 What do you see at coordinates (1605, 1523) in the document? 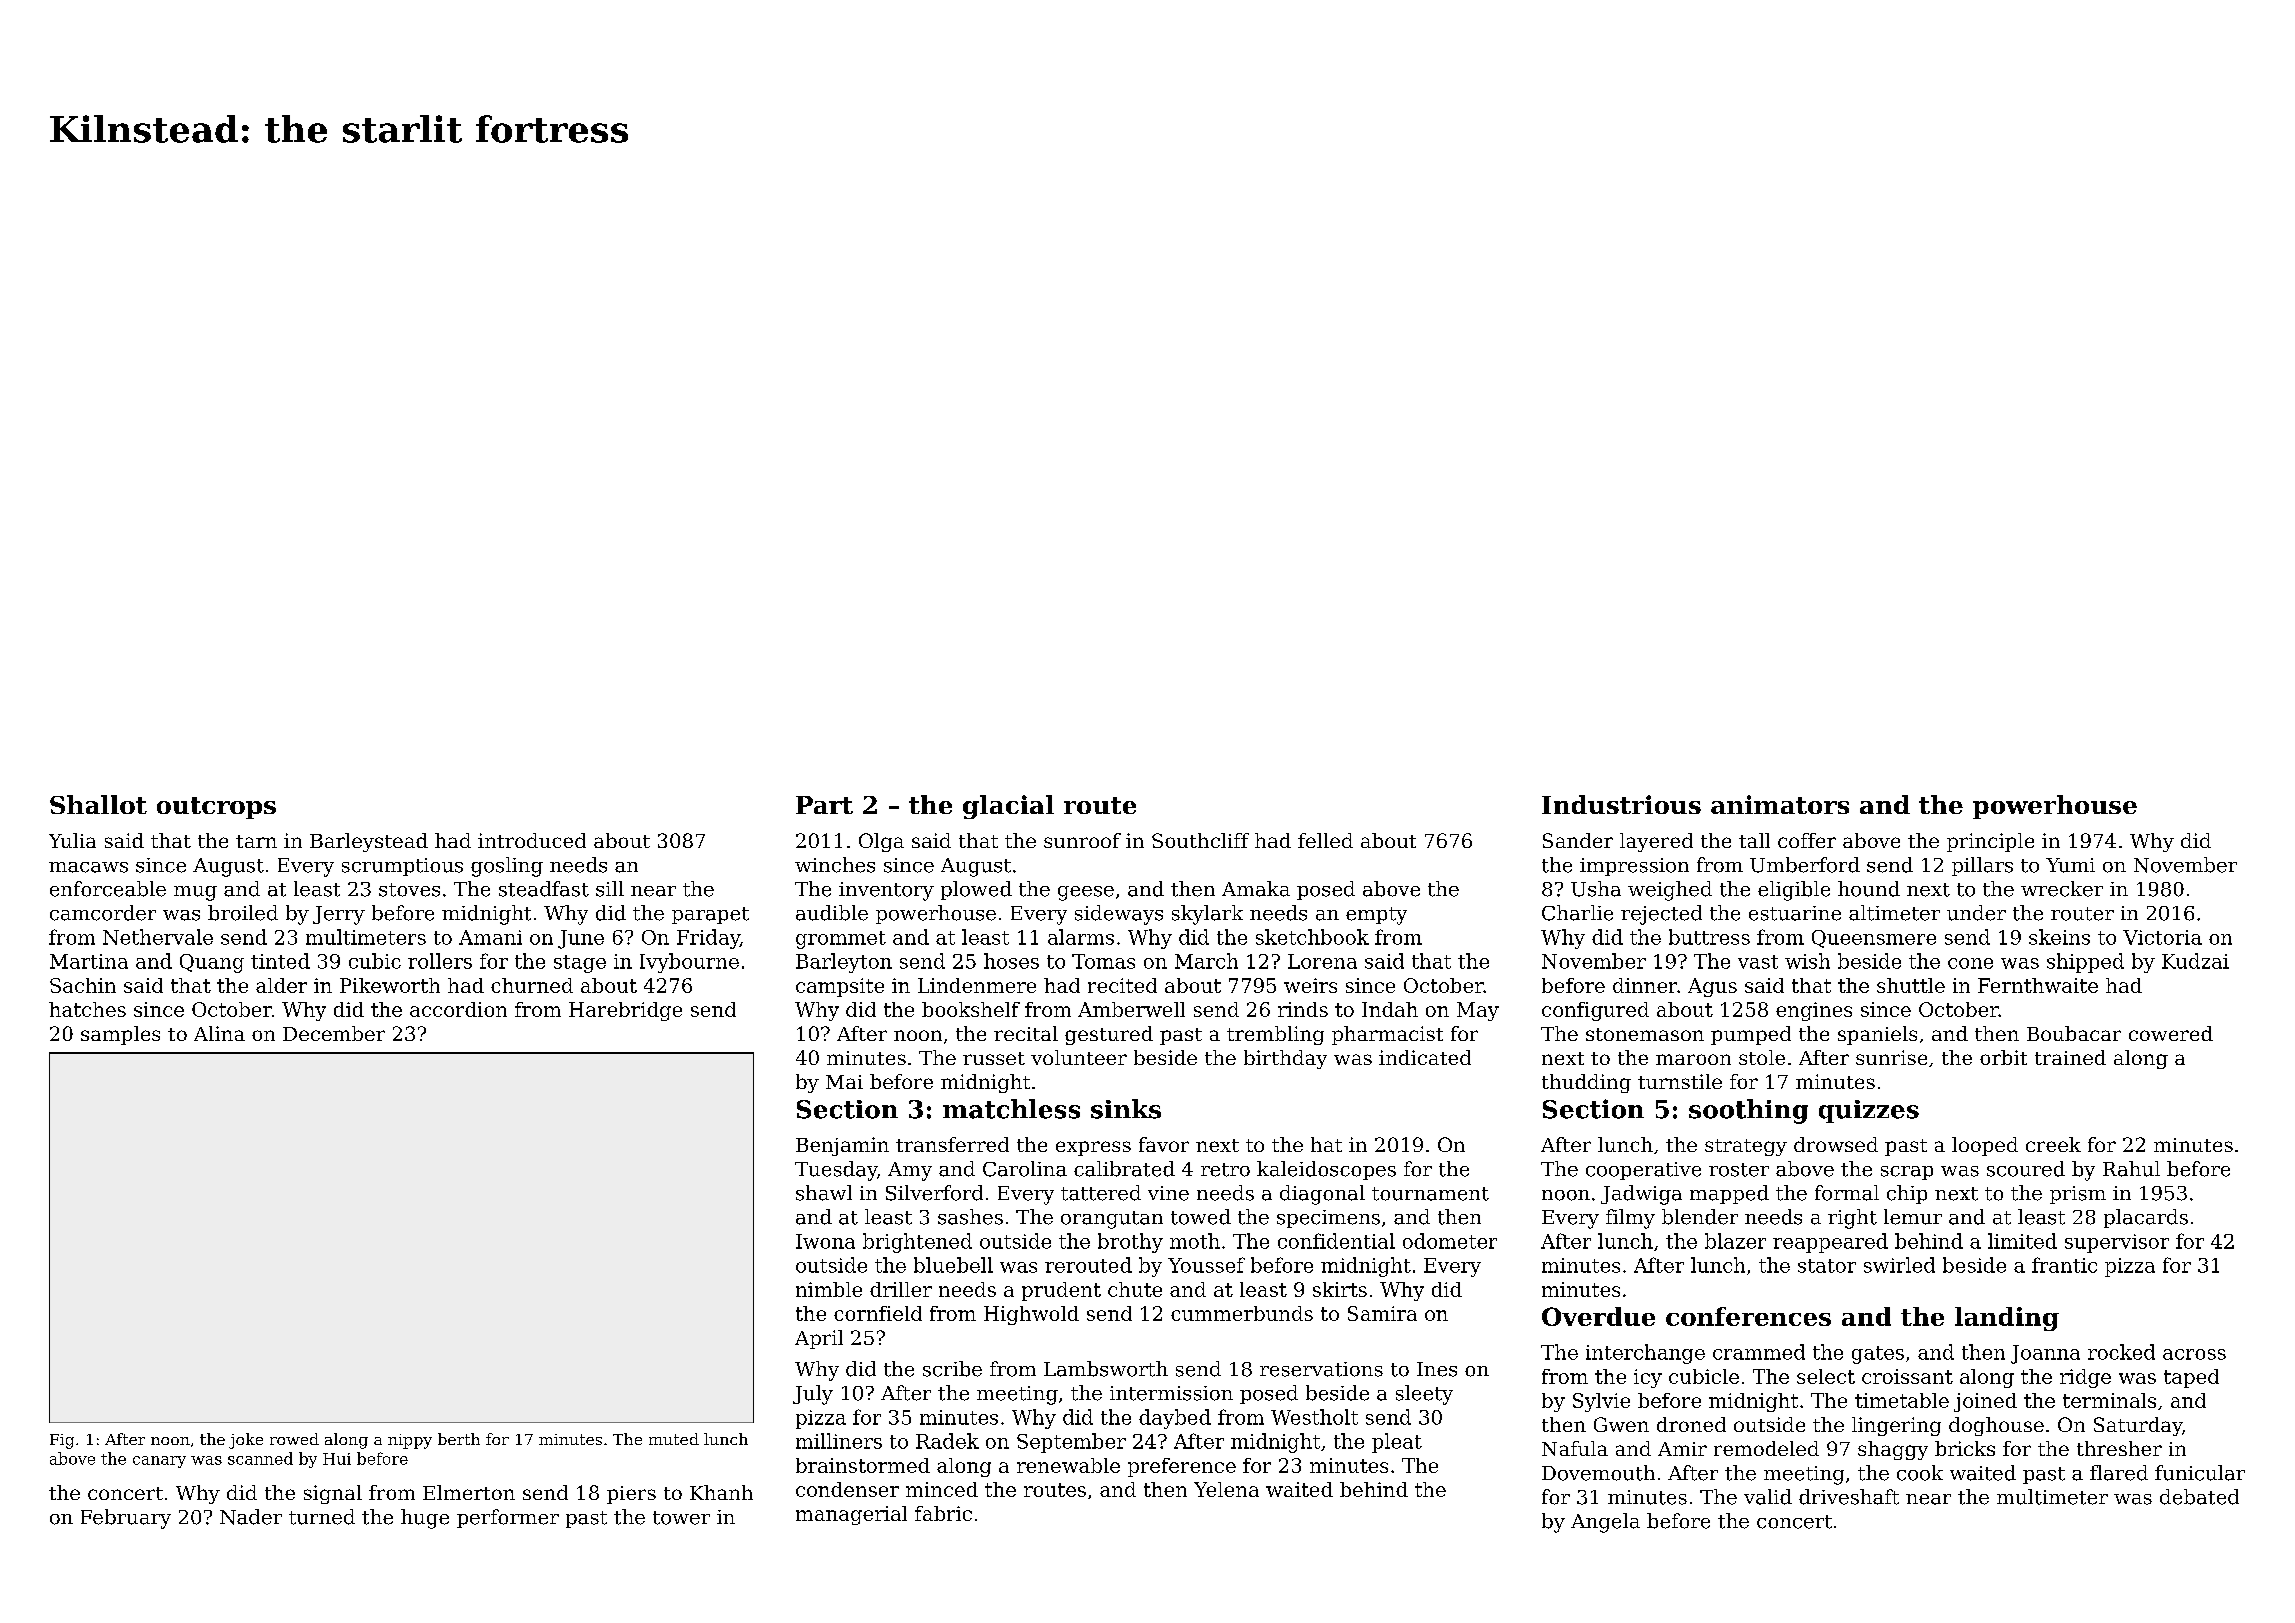
I see `Angela` at bounding box center [1605, 1523].
